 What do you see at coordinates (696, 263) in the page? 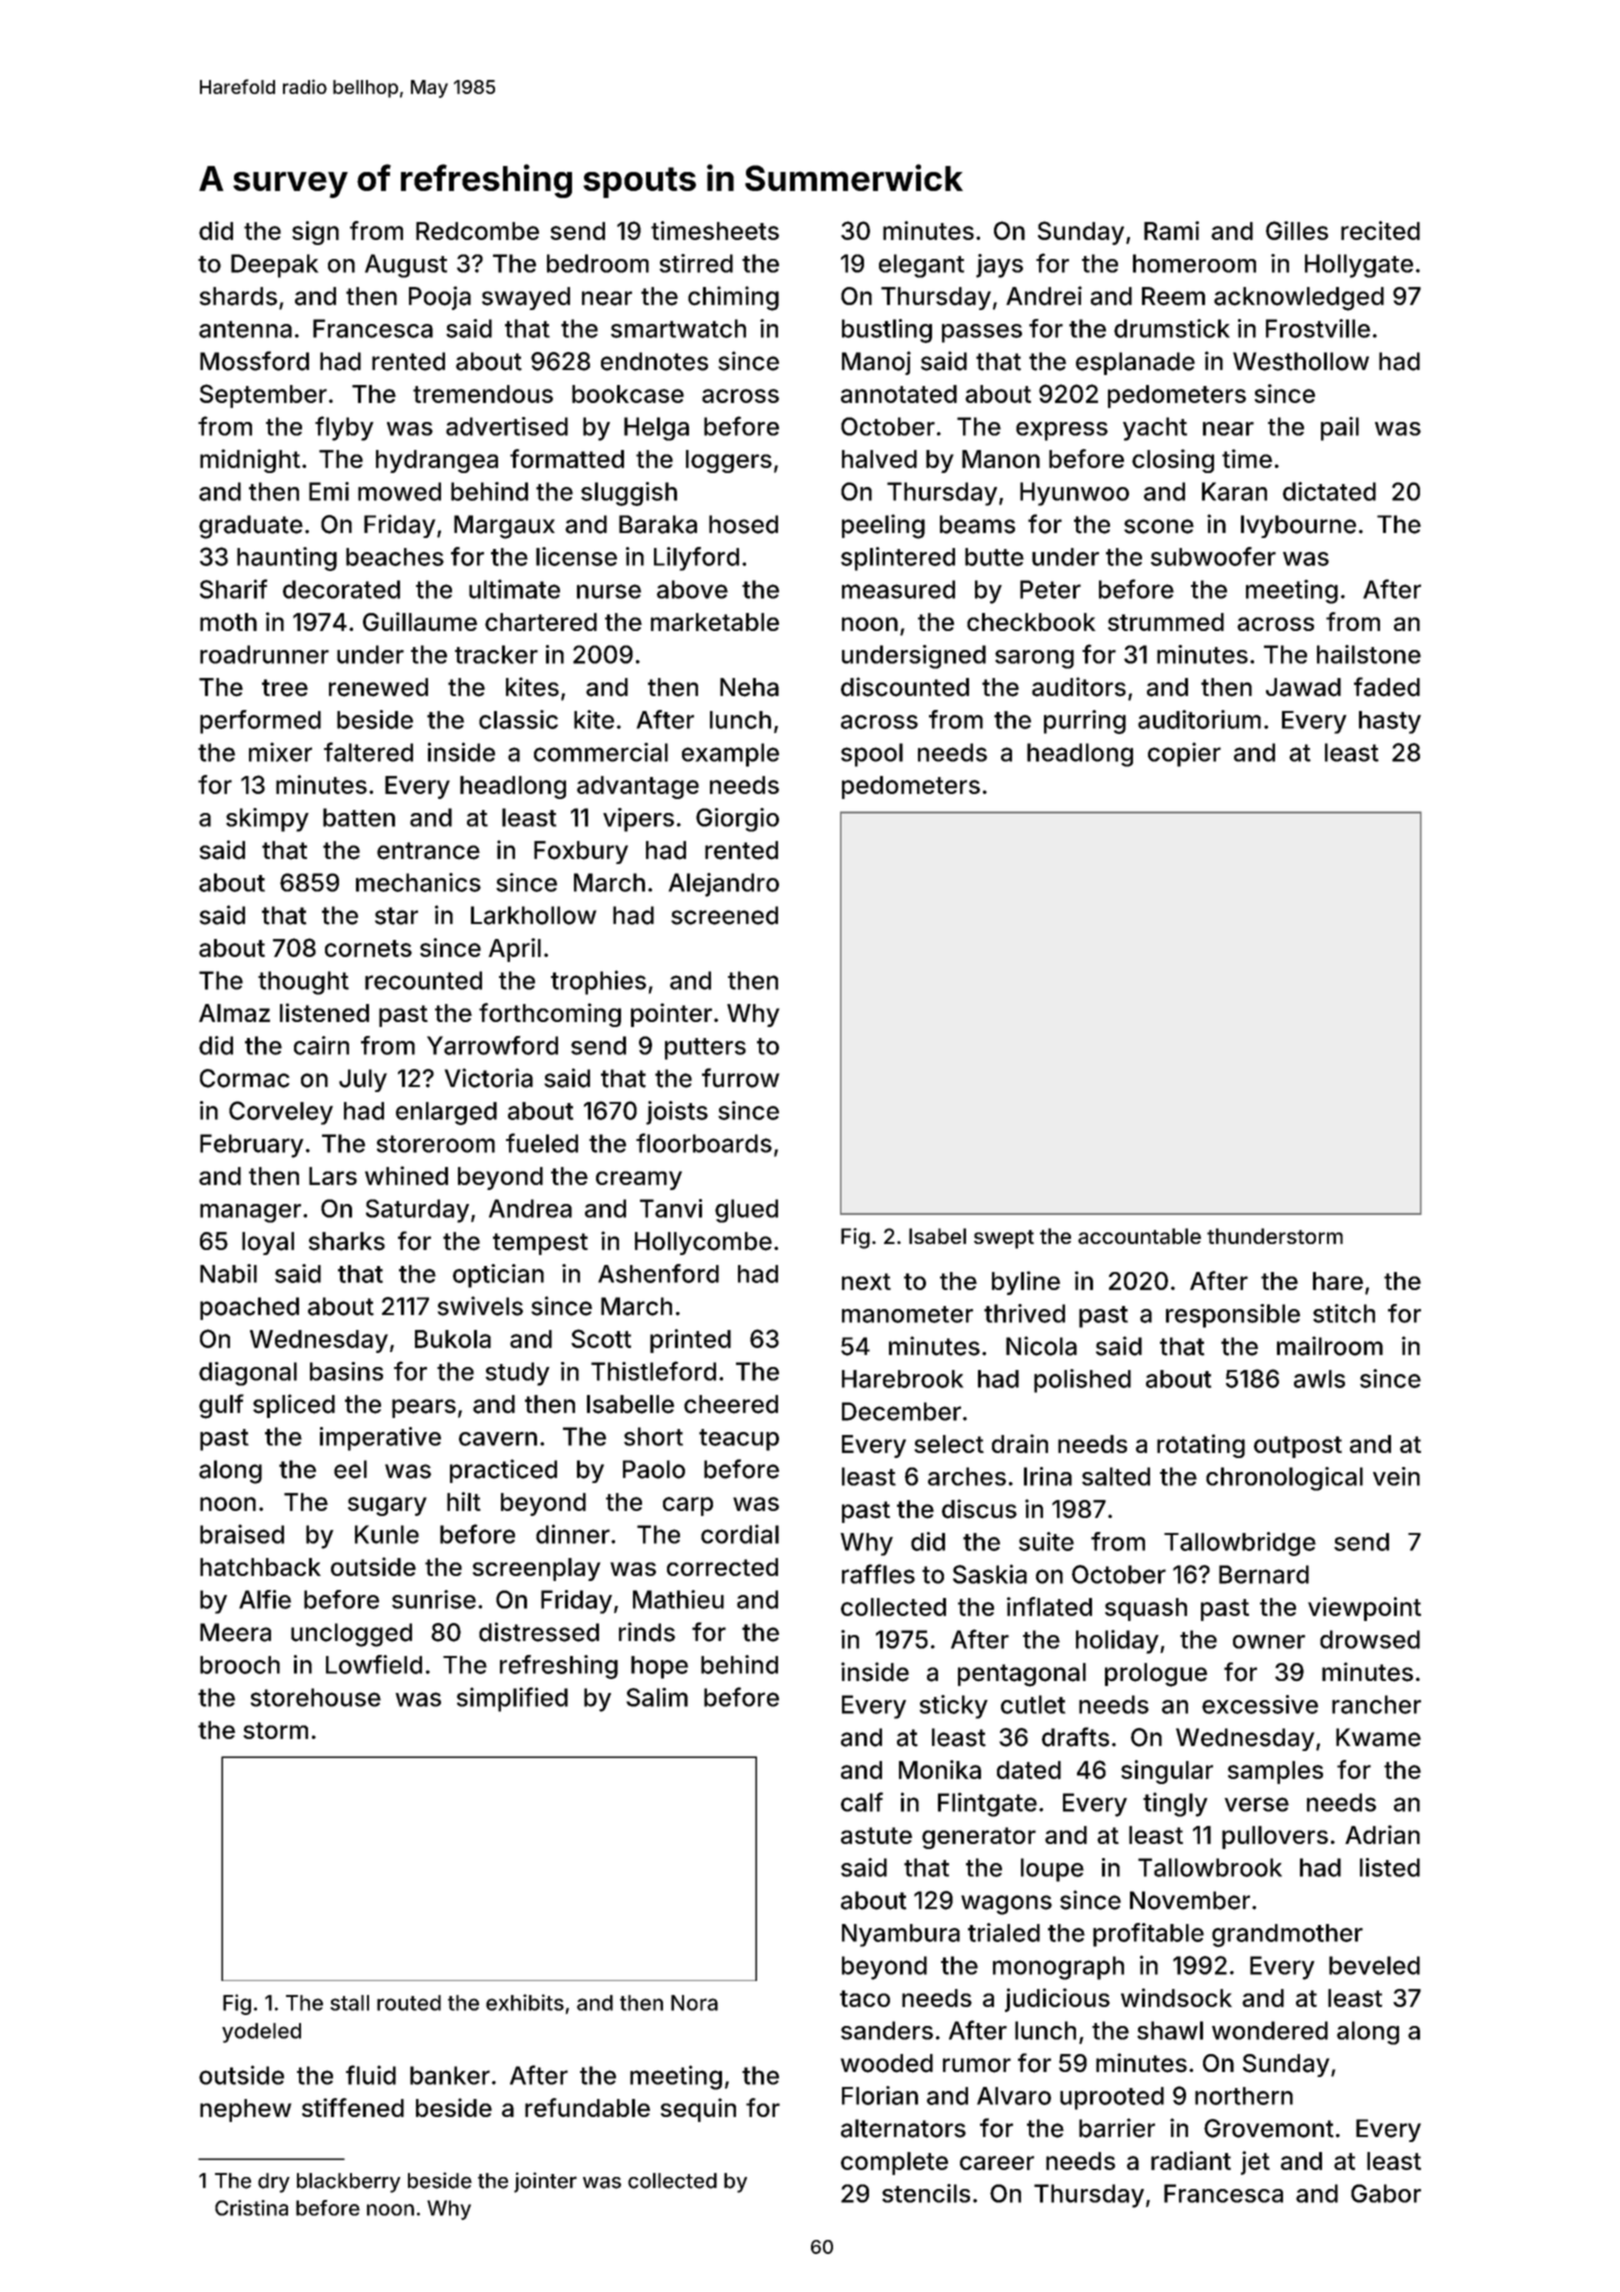
I see `stirred` at bounding box center [696, 263].
